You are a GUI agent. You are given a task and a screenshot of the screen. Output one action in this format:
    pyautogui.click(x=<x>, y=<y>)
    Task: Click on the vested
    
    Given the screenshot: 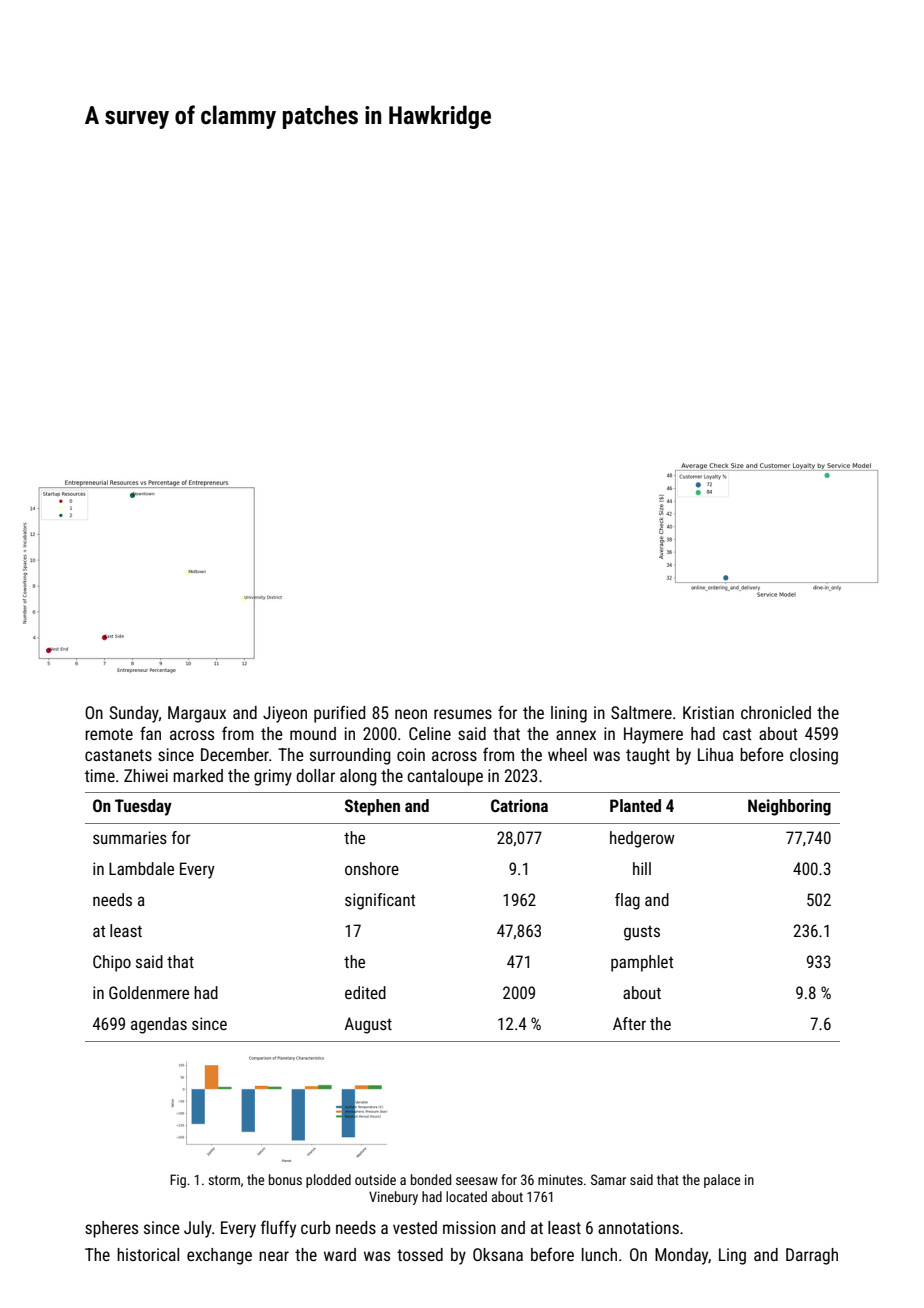 What is the action you would take?
    pyautogui.click(x=415, y=1227)
